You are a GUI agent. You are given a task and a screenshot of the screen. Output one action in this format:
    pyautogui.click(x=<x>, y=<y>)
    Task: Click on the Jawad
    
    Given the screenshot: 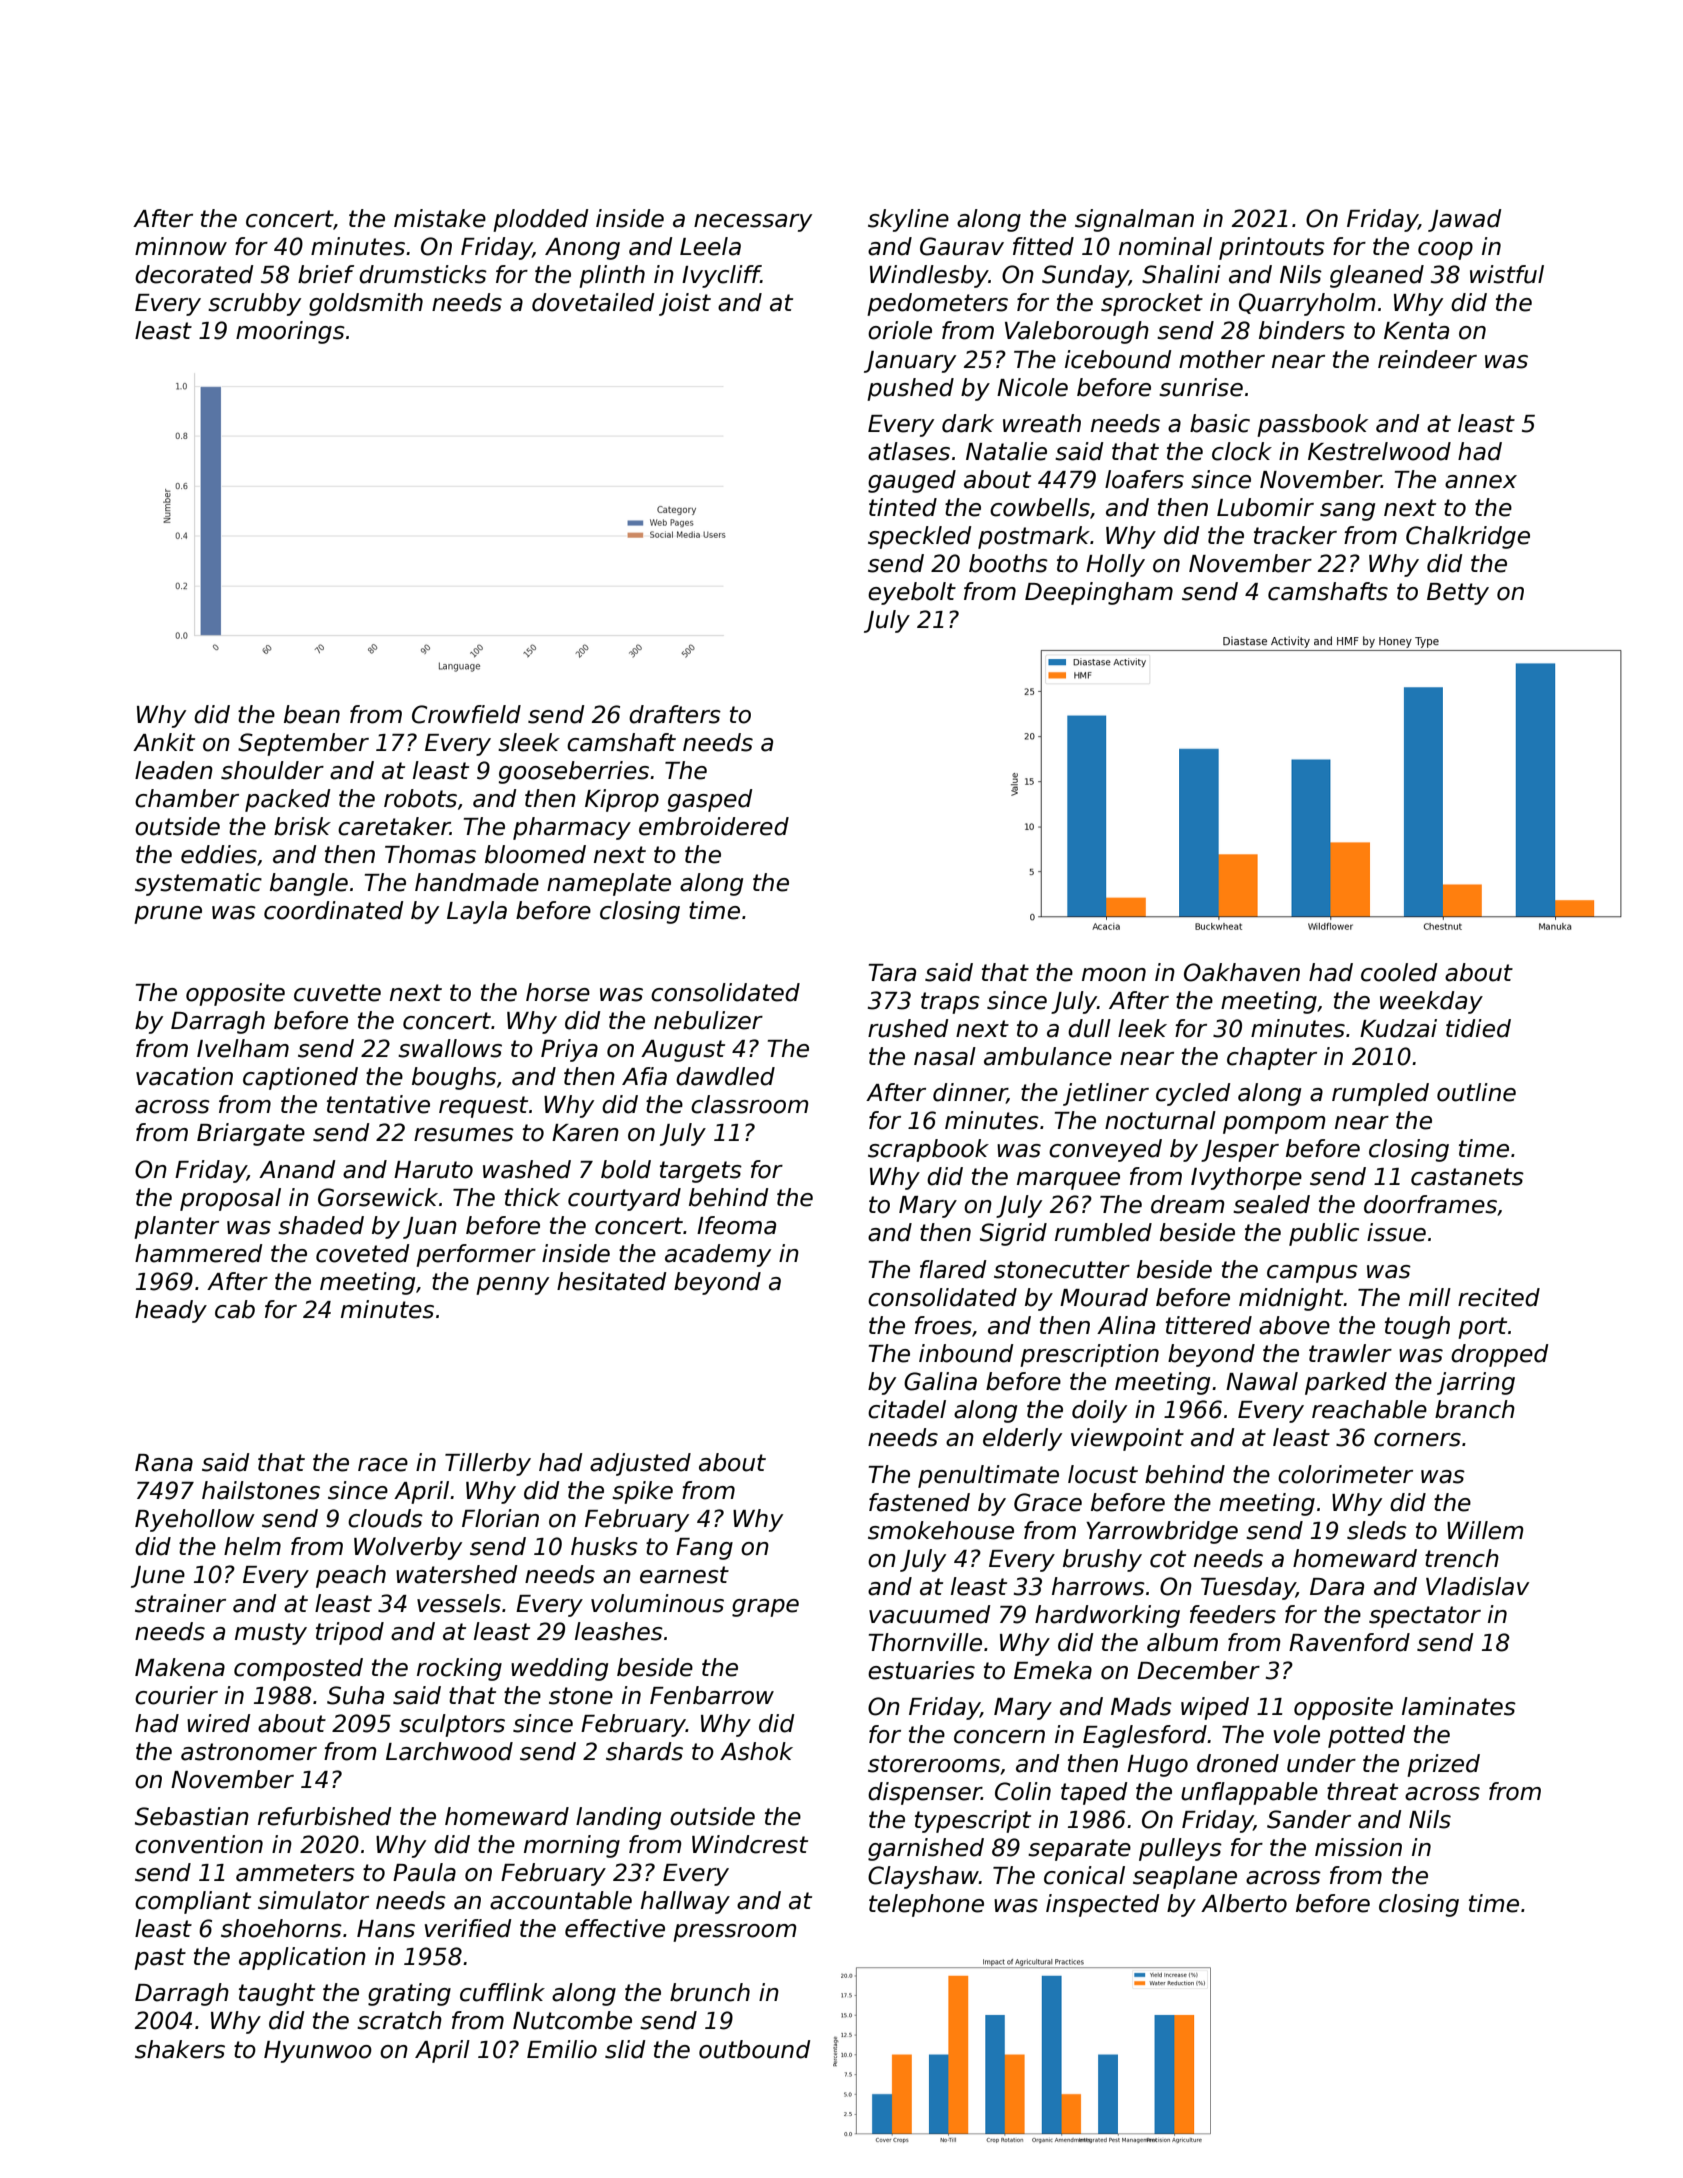 What is the action you would take?
    pyautogui.click(x=1464, y=220)
